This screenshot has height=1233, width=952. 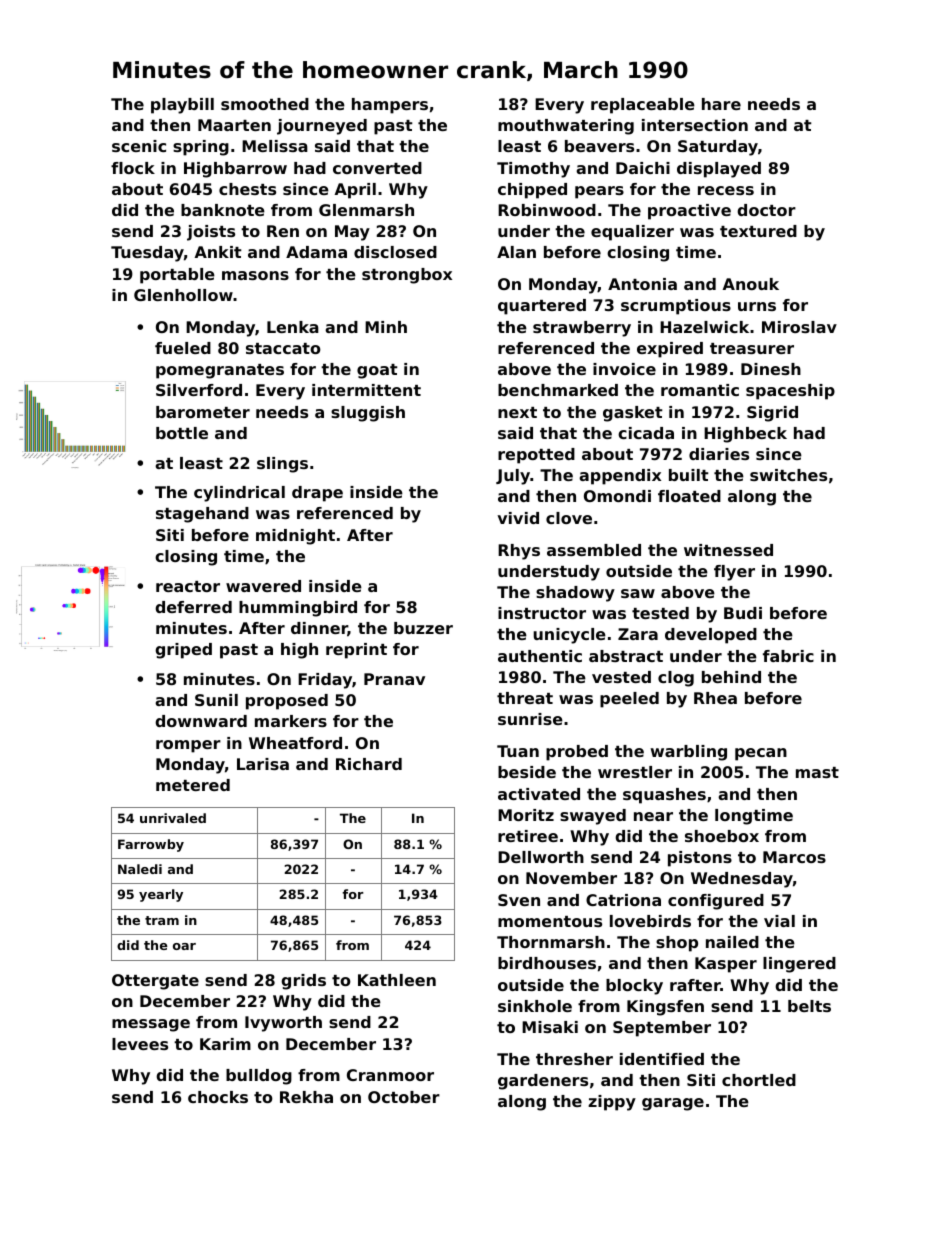 What do you see at coordinates (317, 494) in the screenshot?
I see `drape` at bounding box center [317, 494].
